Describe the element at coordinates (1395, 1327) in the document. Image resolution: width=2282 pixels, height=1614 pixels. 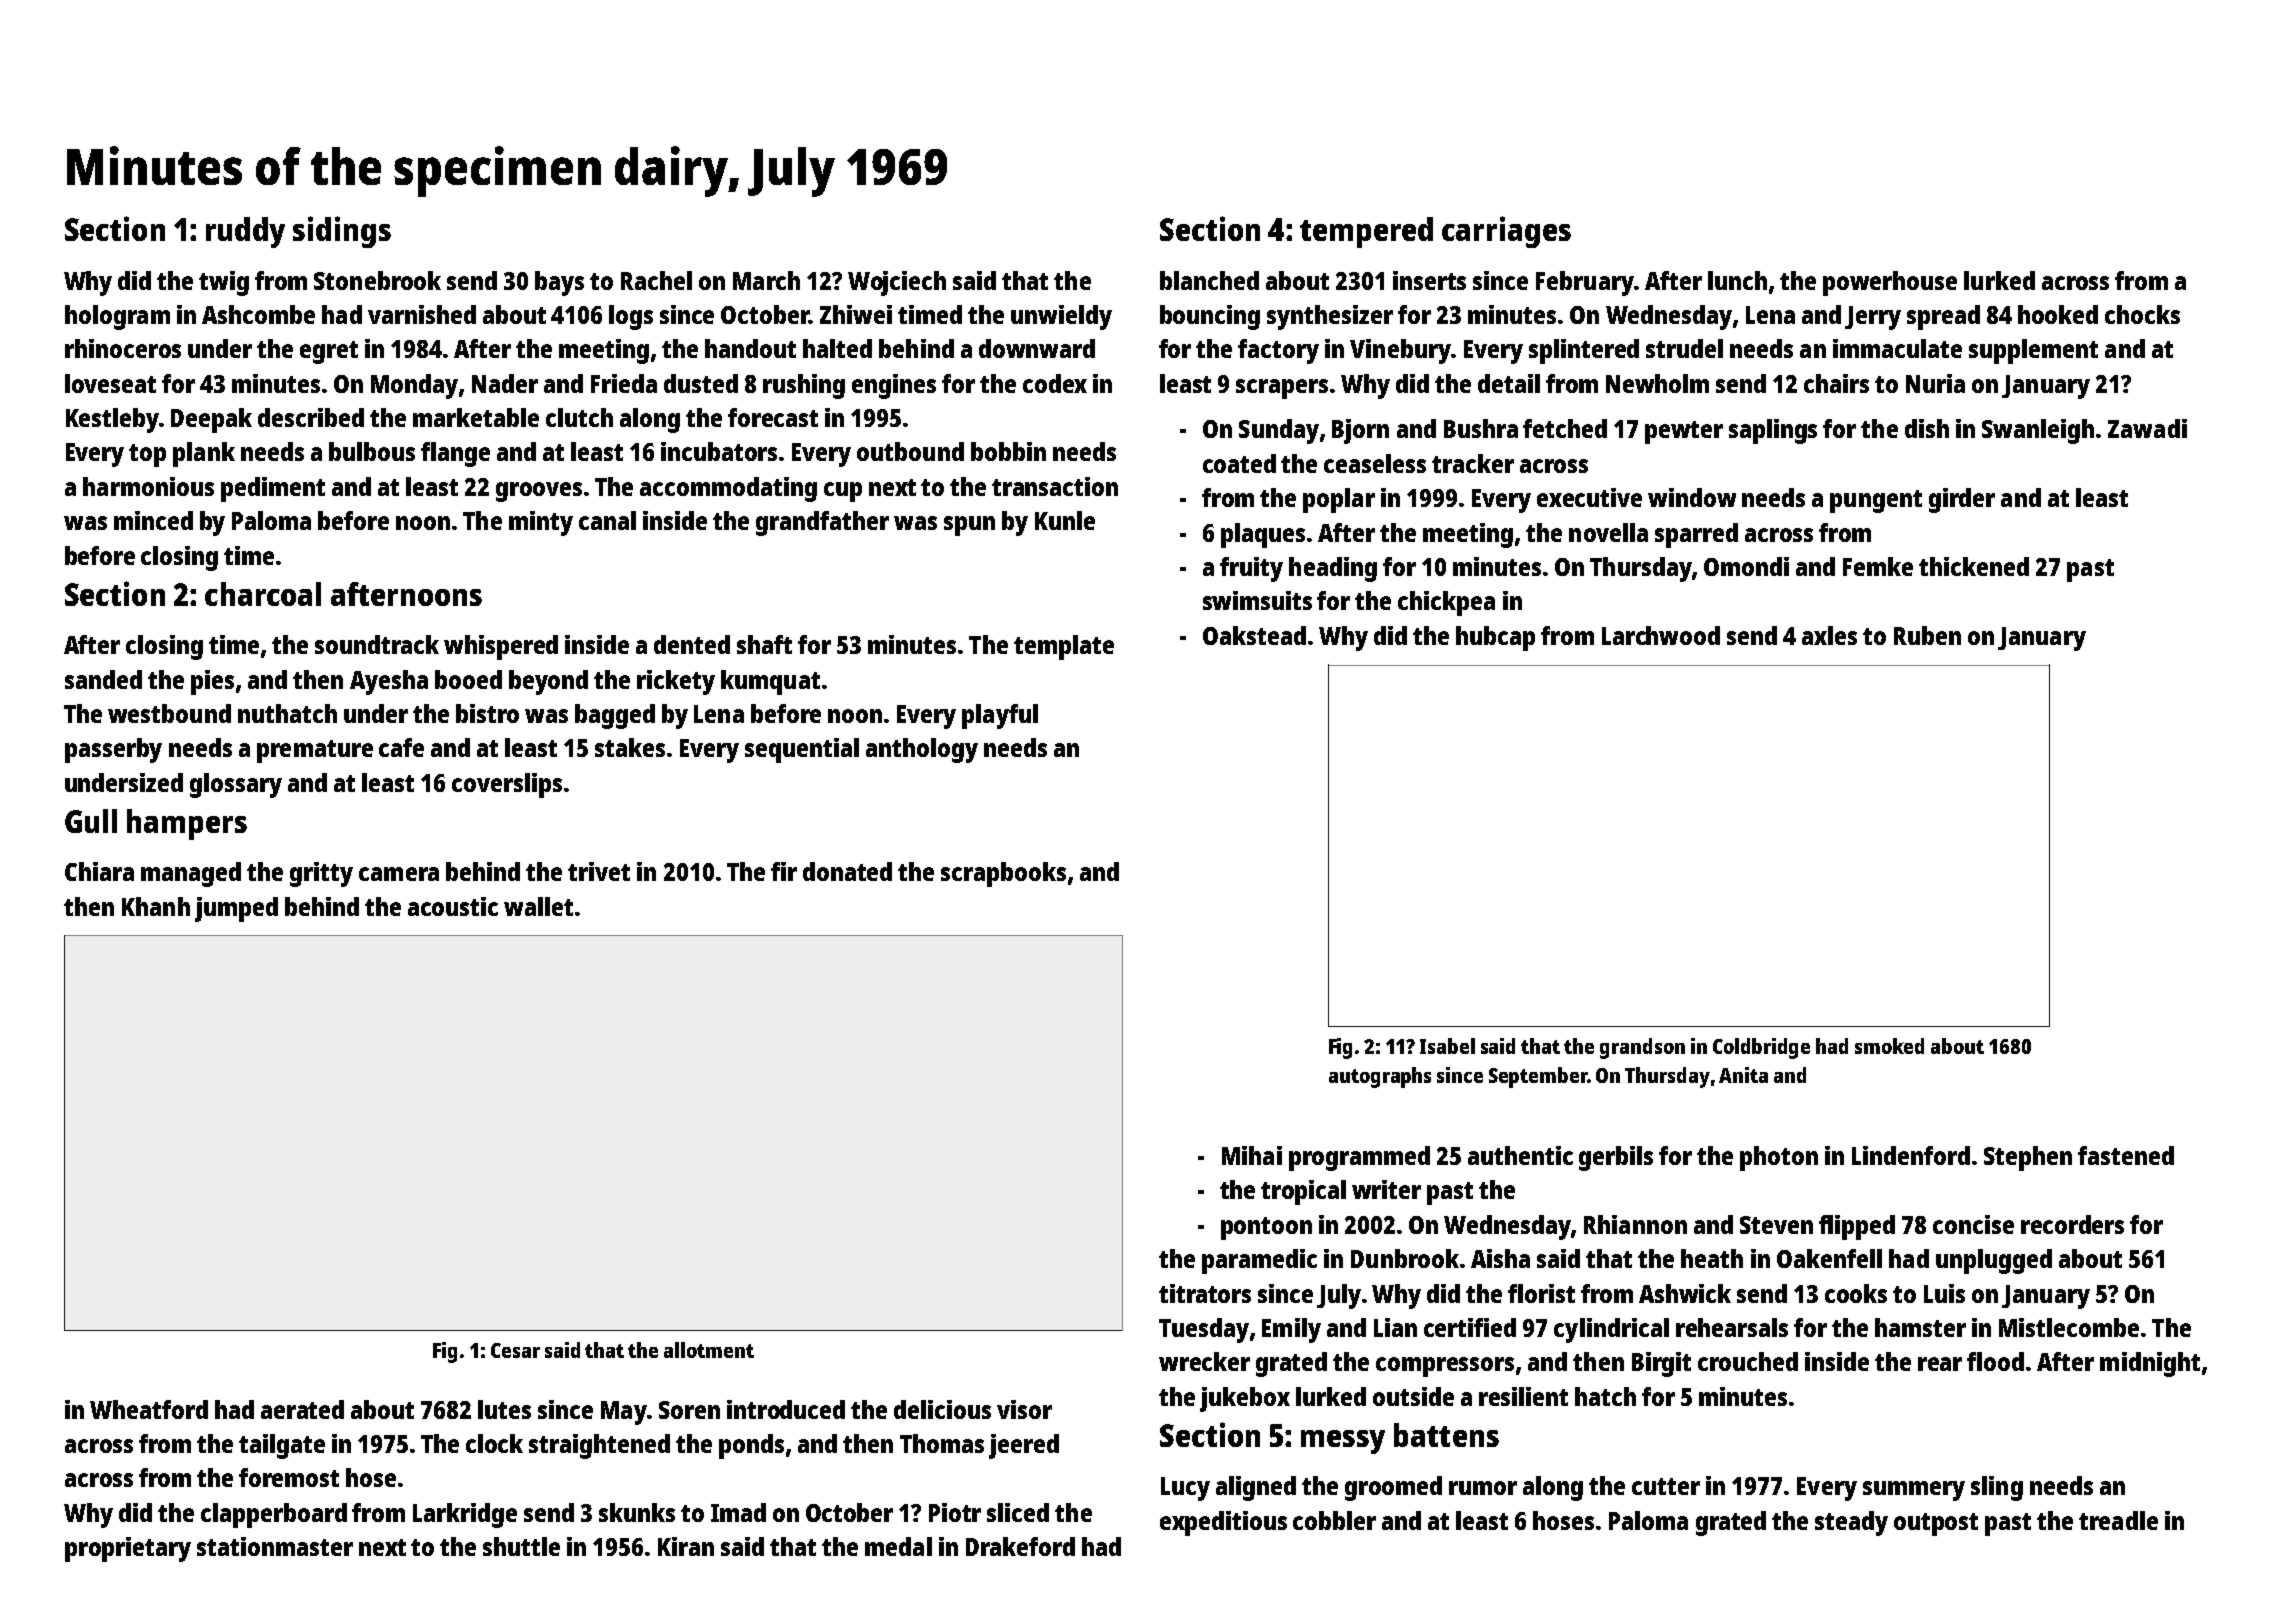
I see `Lian` at that location.
